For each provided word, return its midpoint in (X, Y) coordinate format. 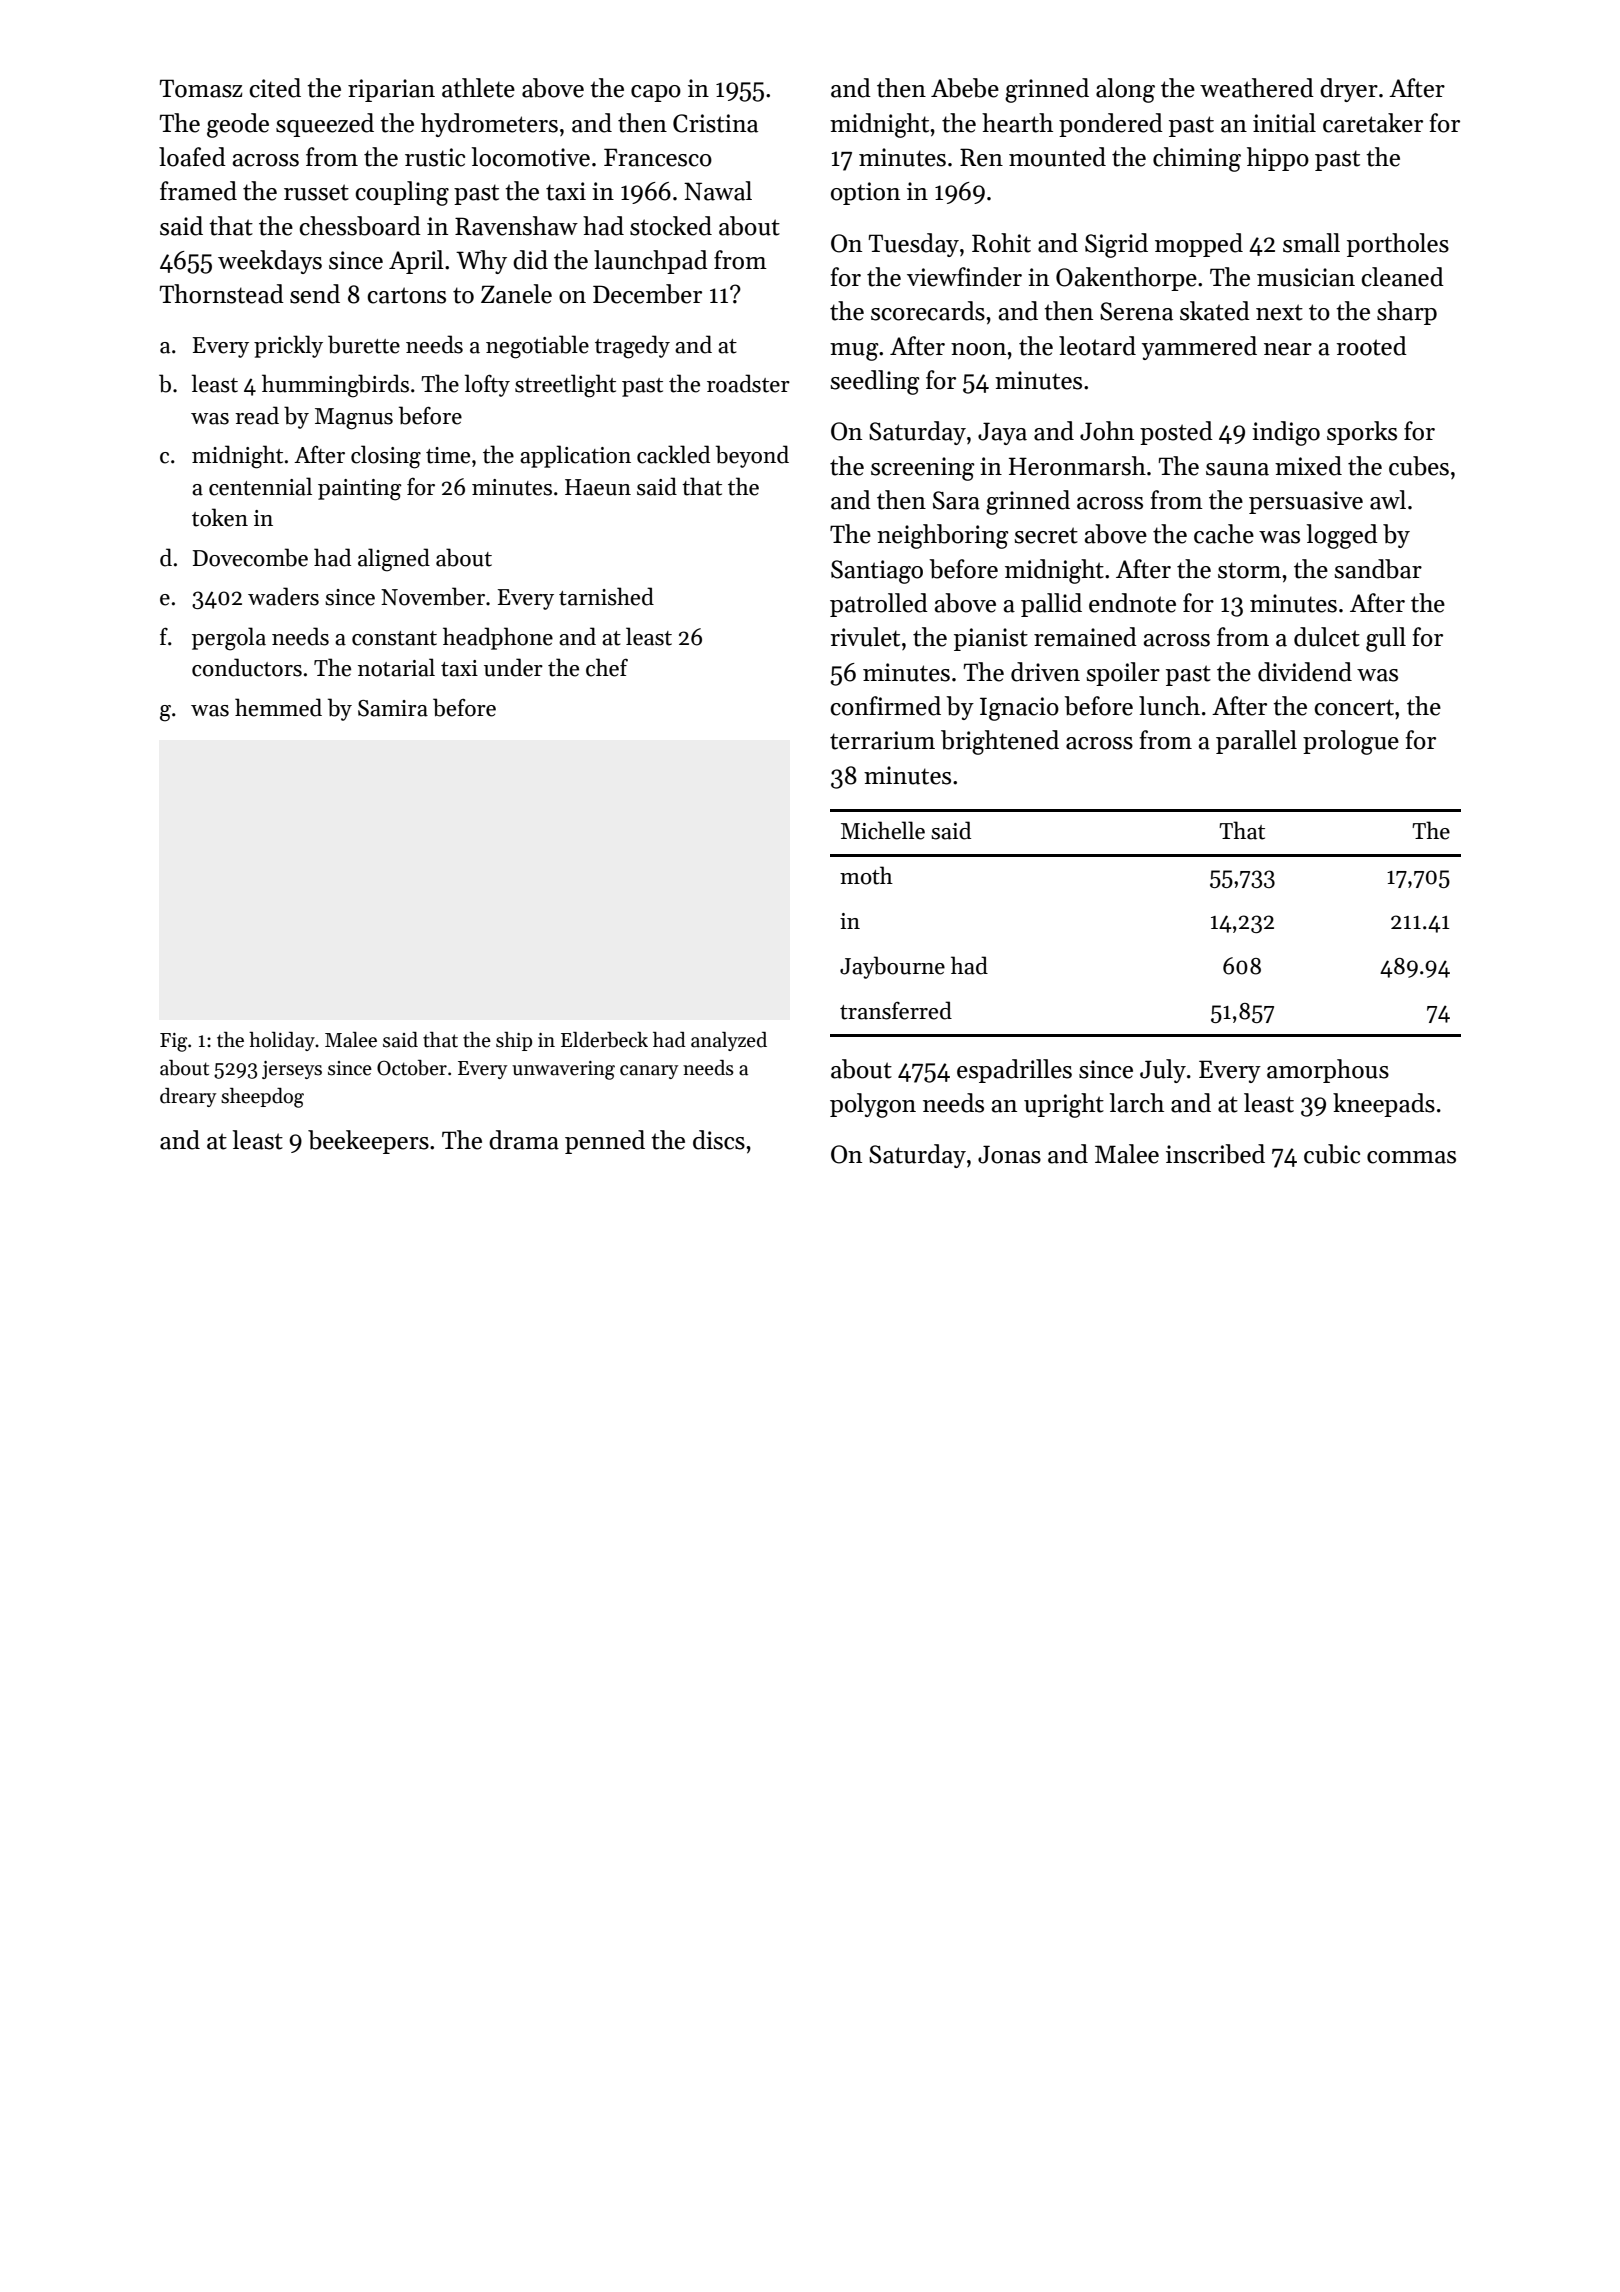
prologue (1351, 742)
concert (1354, 707)
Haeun (598, 487)
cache (1224, 534)
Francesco (658, 157)
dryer (1349, 90)
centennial (260, 486)
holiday (282, 1041)
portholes (1398, 245)
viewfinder (964, 277)
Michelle (883, 830)
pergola (229, 639)
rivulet (865, 637)
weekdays (270, 262)
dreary (188, 1097)
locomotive (531, 157)
